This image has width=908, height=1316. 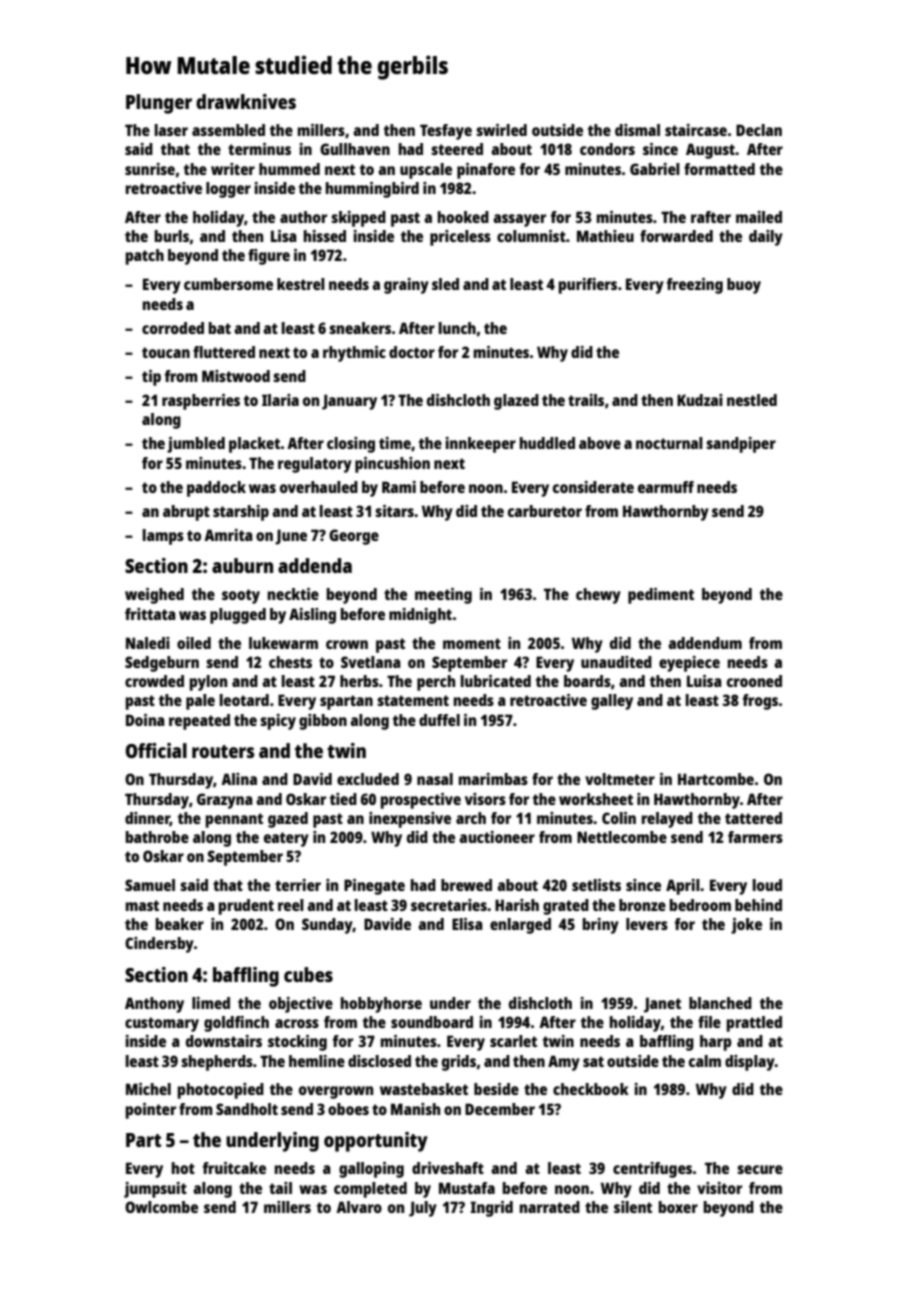 What do you see at coordinates (704, 681) in the image?
I see `Luisa` at bounding box center [704, 681].
